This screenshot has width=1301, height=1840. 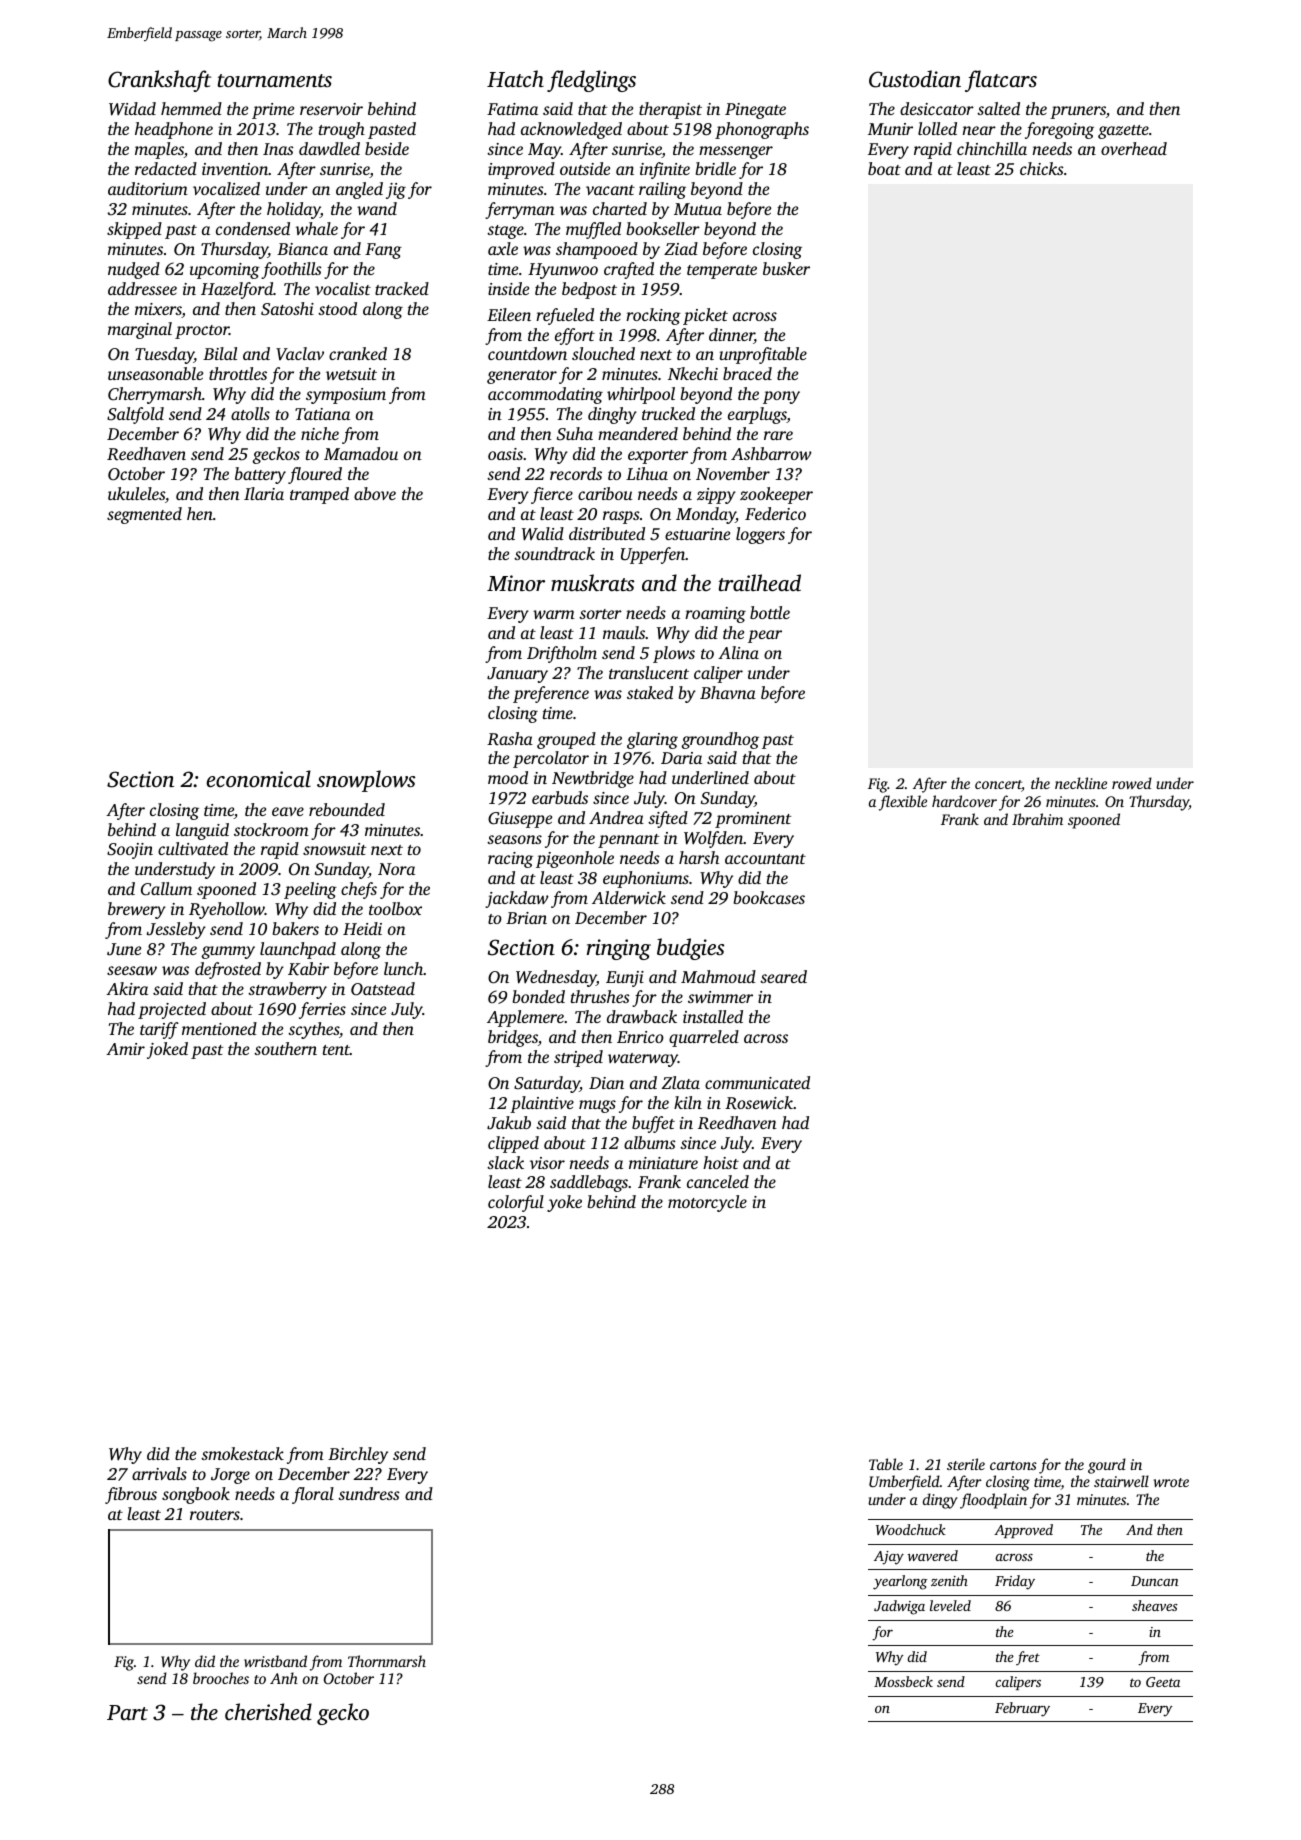 What do you see at coordinates (781, 397) in the screenshot?
I see `pony` at bounding box center [781, 397].
